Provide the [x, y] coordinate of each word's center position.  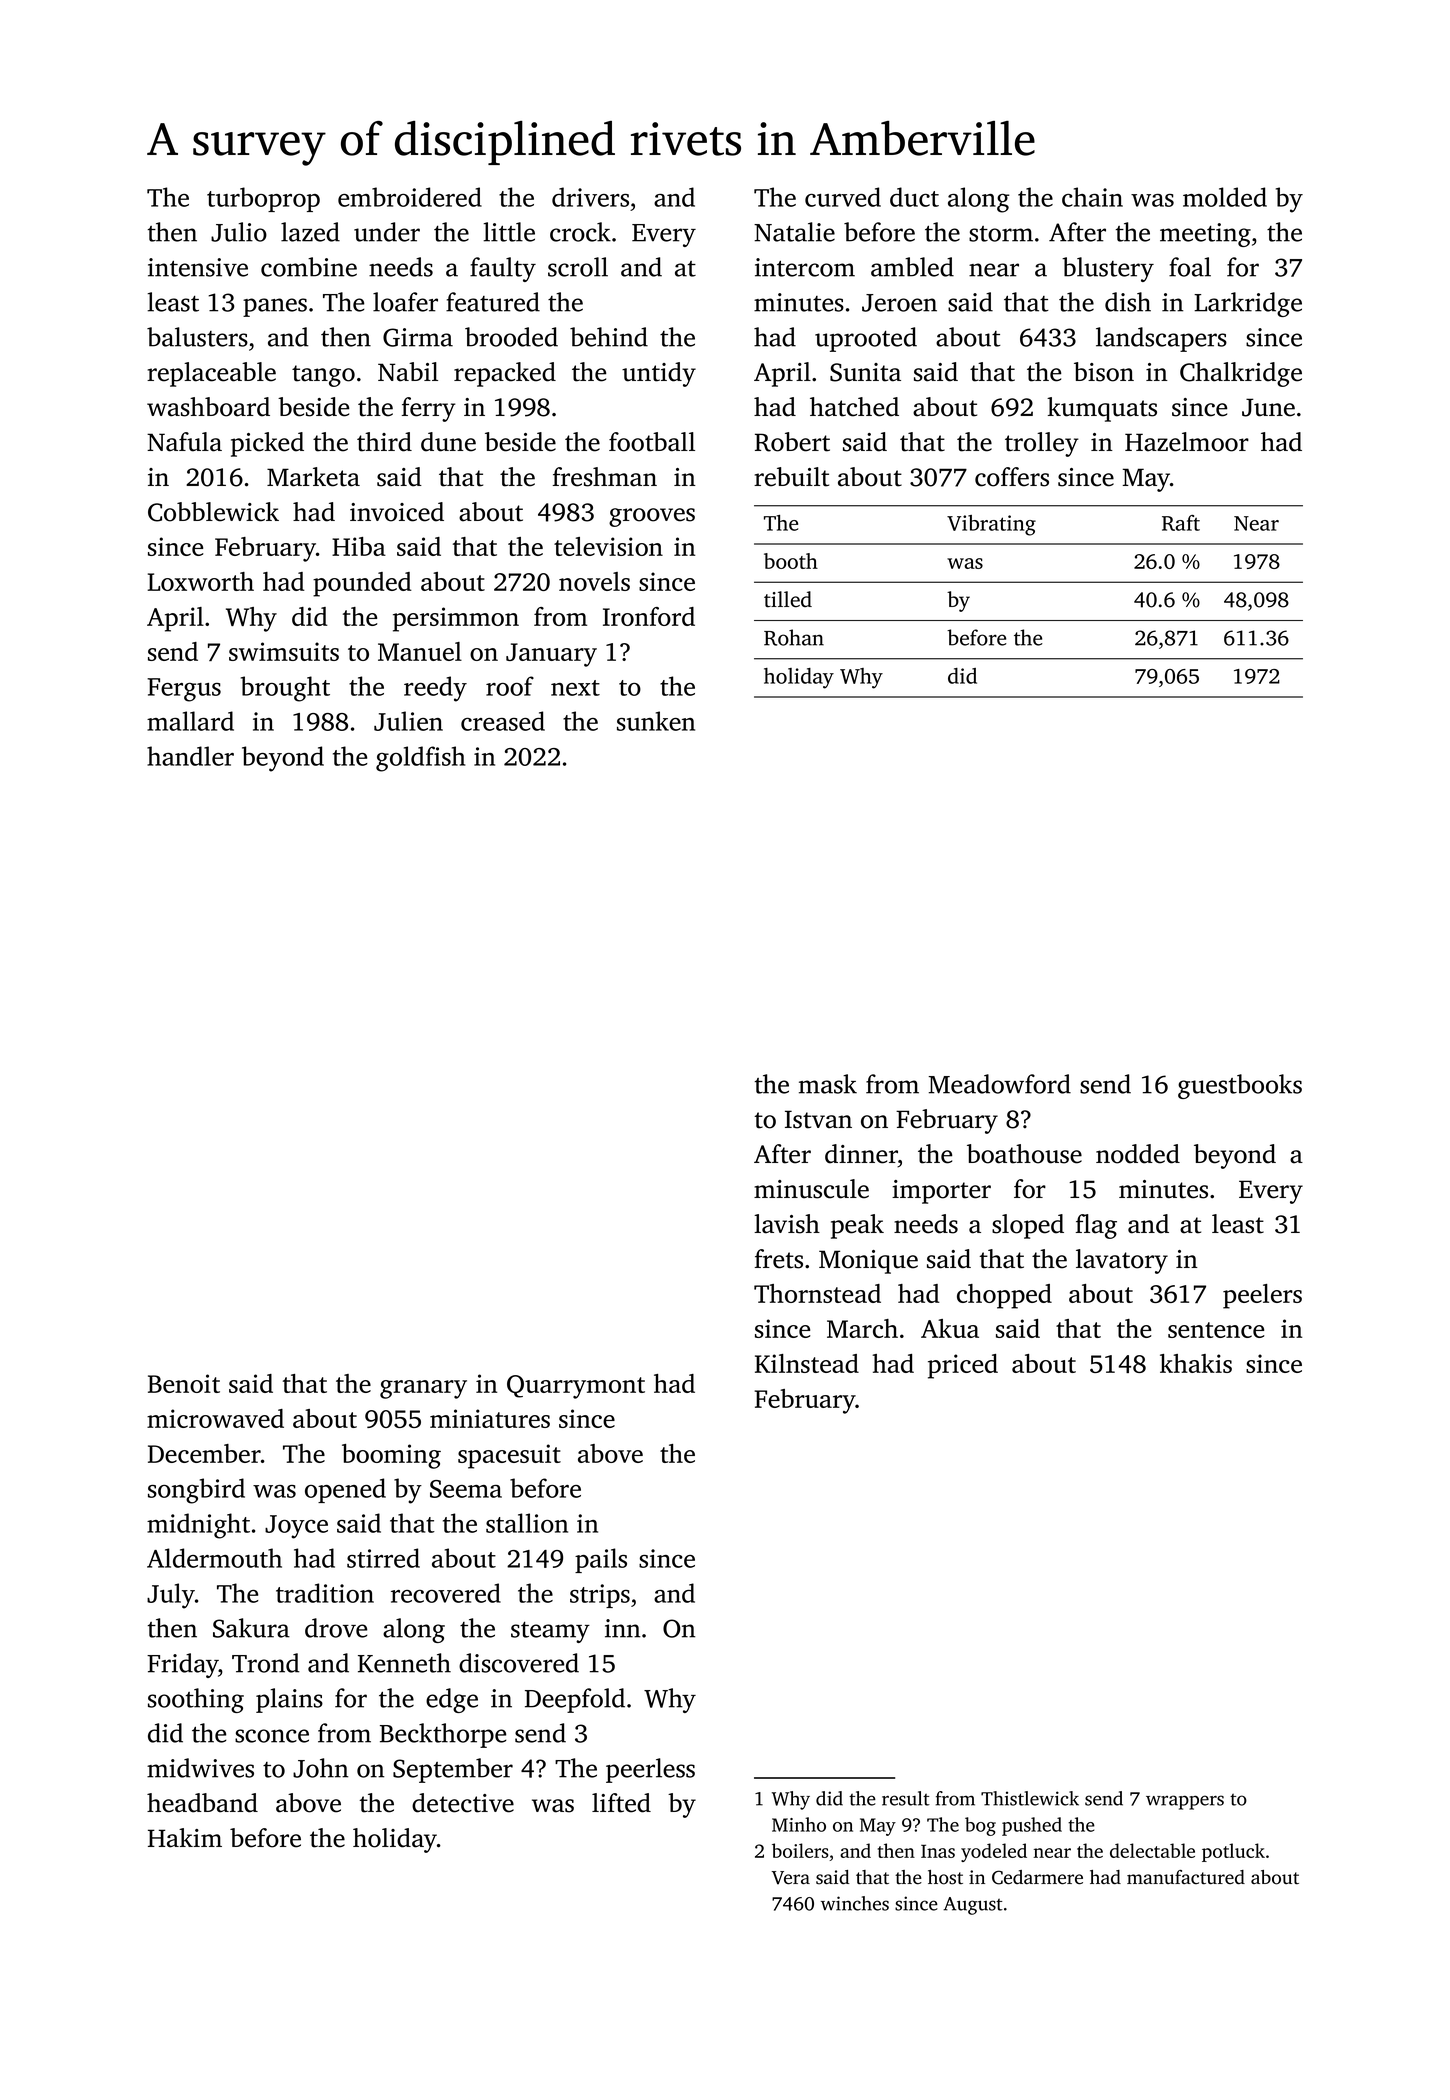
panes [275, 307]
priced [963, 1366]
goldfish [420, 759]
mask [828, 1084]
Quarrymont [576, 1387]
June [1268, 407]
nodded [1138, 1154]
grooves [652, 517]
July [171, 1596]
